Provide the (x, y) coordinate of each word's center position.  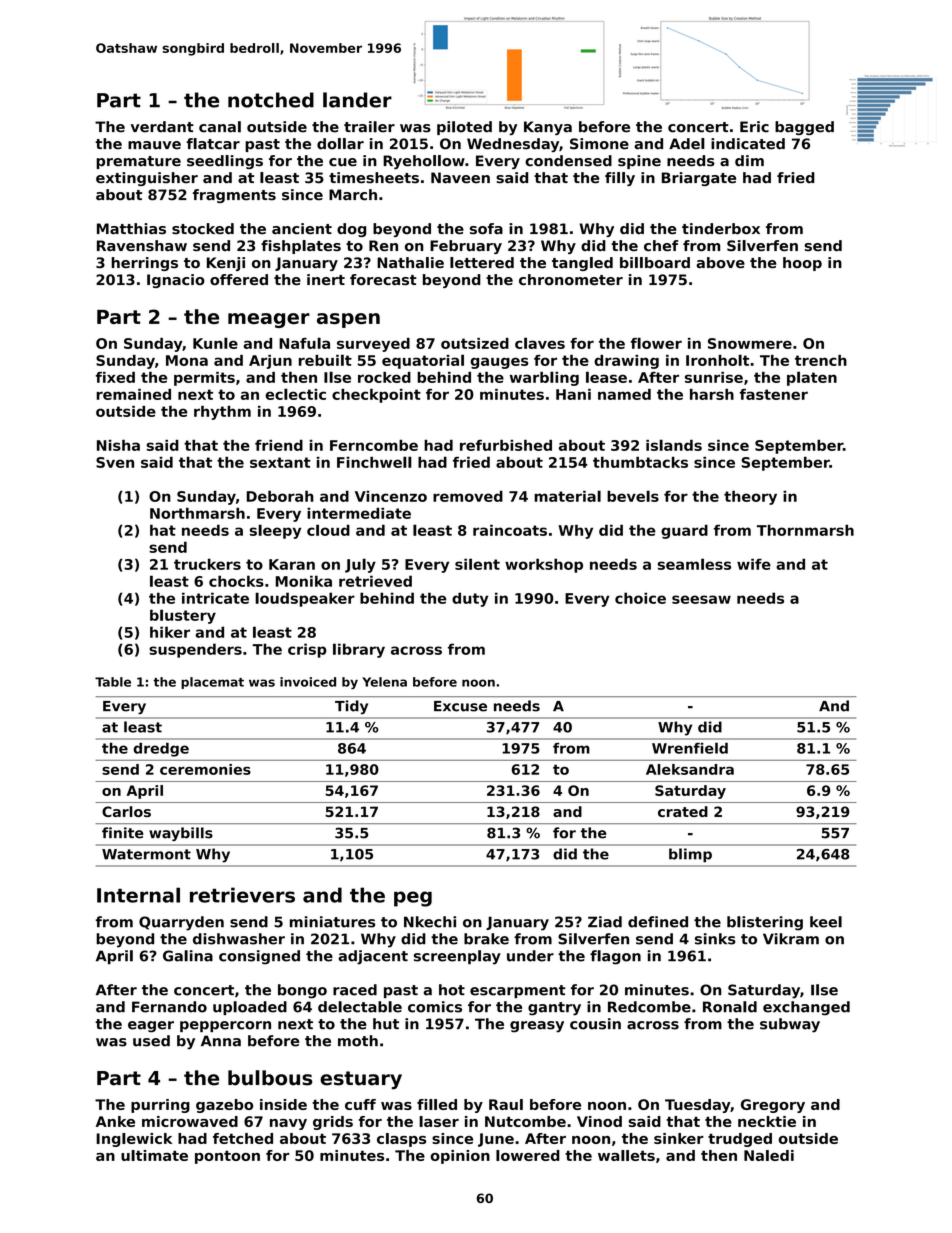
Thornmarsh (805, 530)
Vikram (791, 939)
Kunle (215, 343)
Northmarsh (197, 513)
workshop (544, 565)
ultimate (154, 1155)
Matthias (131, 229)
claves (540, 343)
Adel (687, 144)
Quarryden (181, 923)
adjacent (373, 957)
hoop (802, 264)
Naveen (460, 178)
